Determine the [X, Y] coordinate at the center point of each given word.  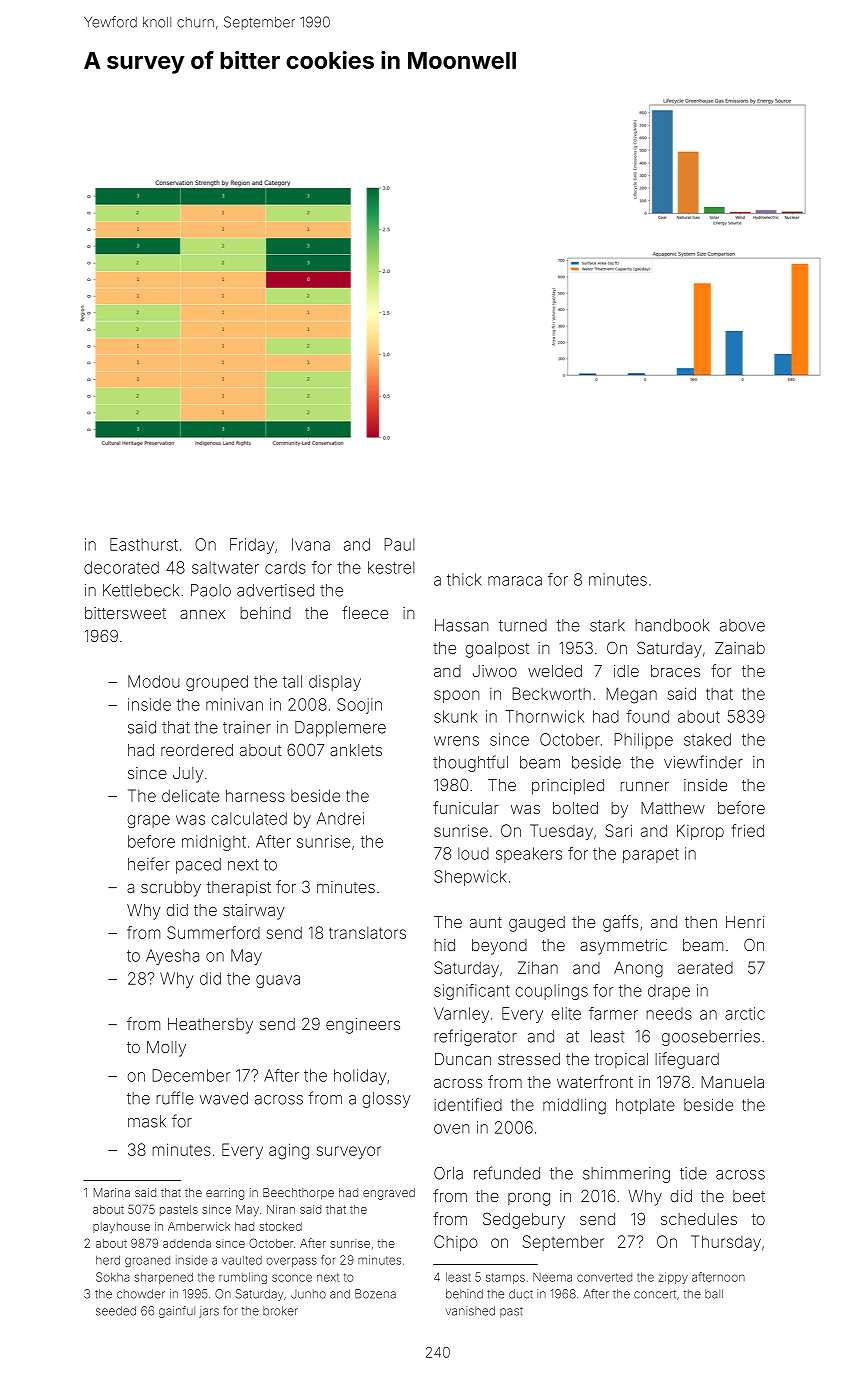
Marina [112, 1192]
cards [285, 567]
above [742, 625]
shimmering [626, 1175]
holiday [360, 1077]
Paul [399, 544]
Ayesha [172, 957]
